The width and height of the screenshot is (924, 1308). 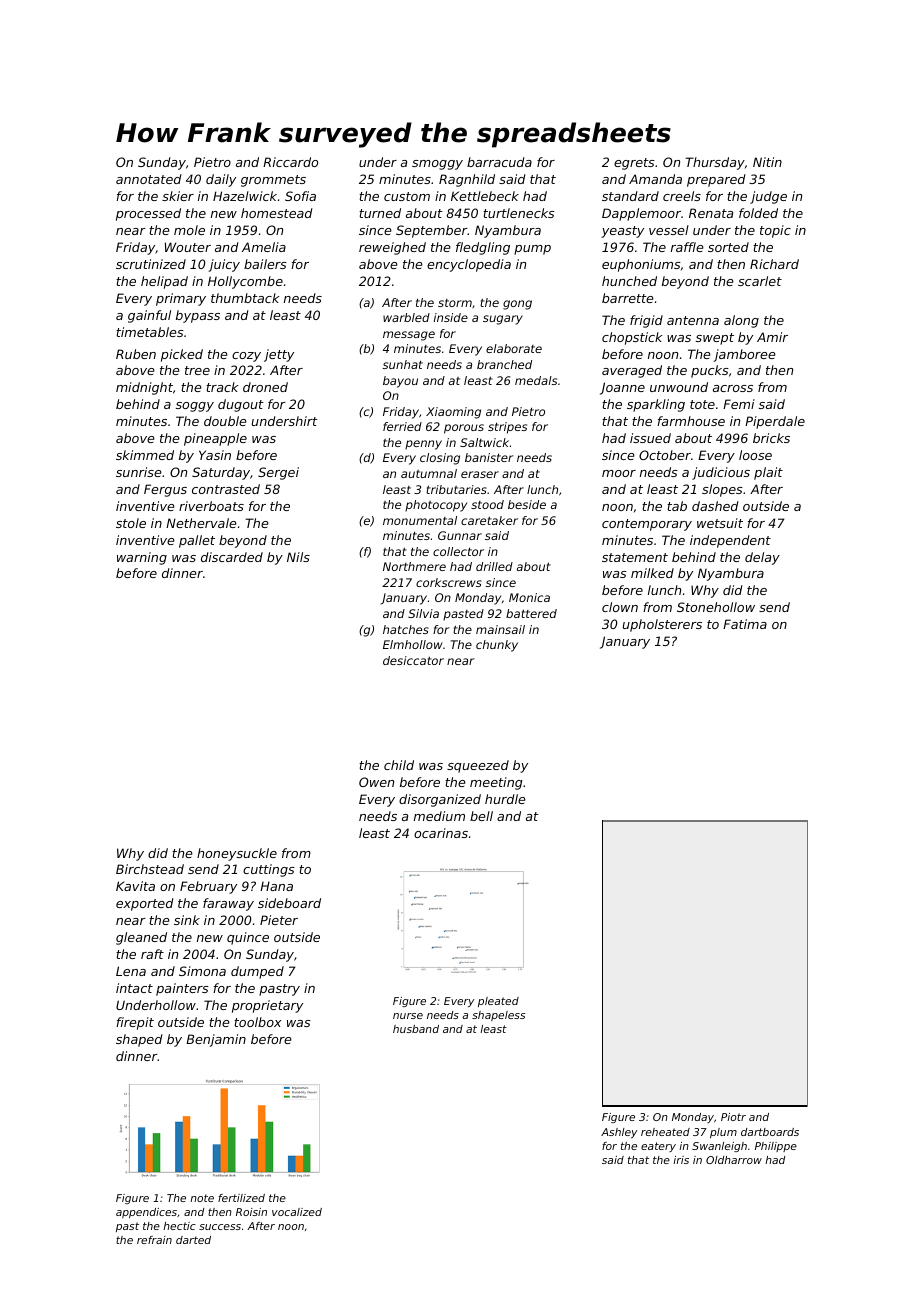 I want to click on daily, so click(x=221, y=180).
